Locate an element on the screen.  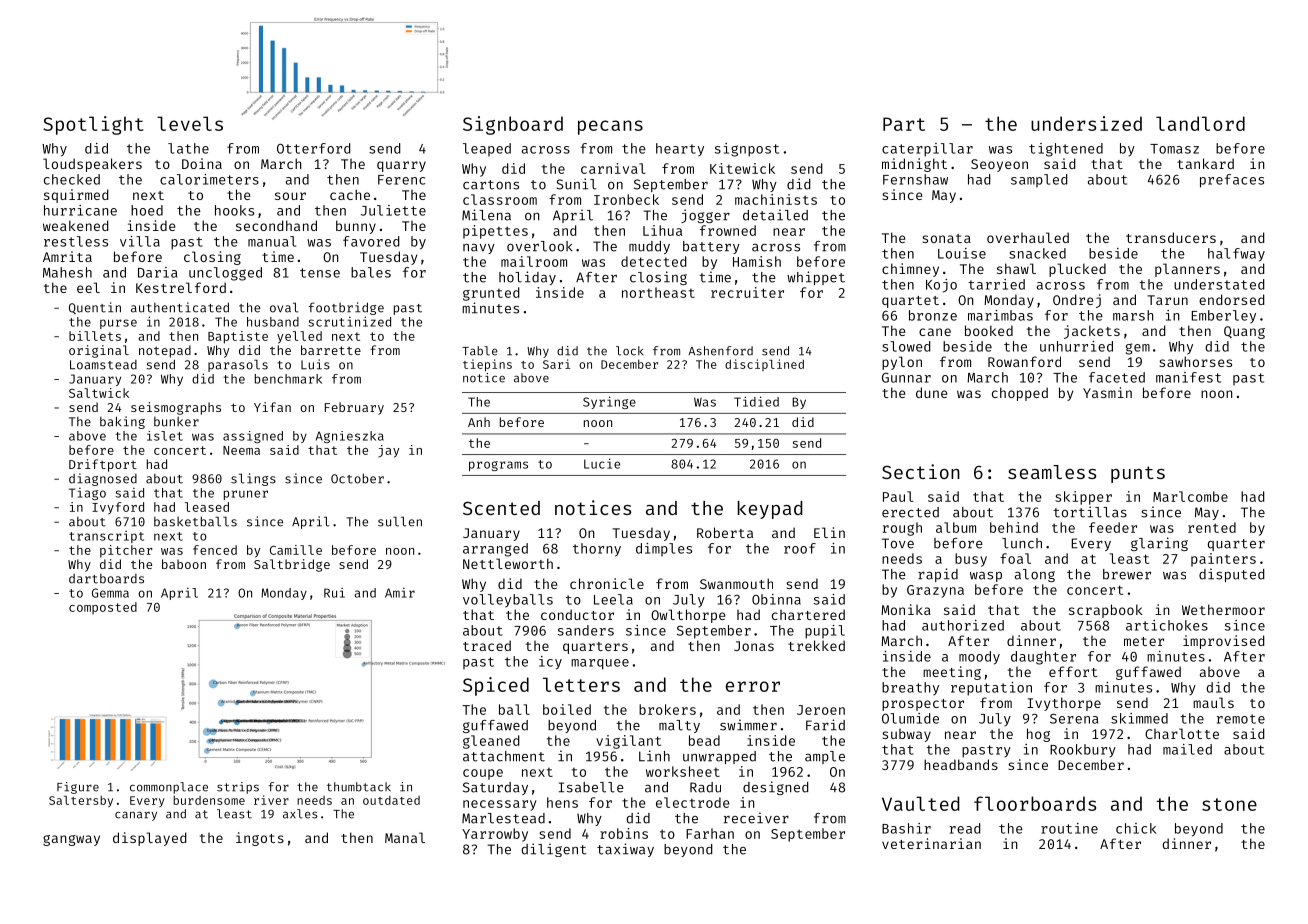
Spotlight is located at coordinates (93, 125).
